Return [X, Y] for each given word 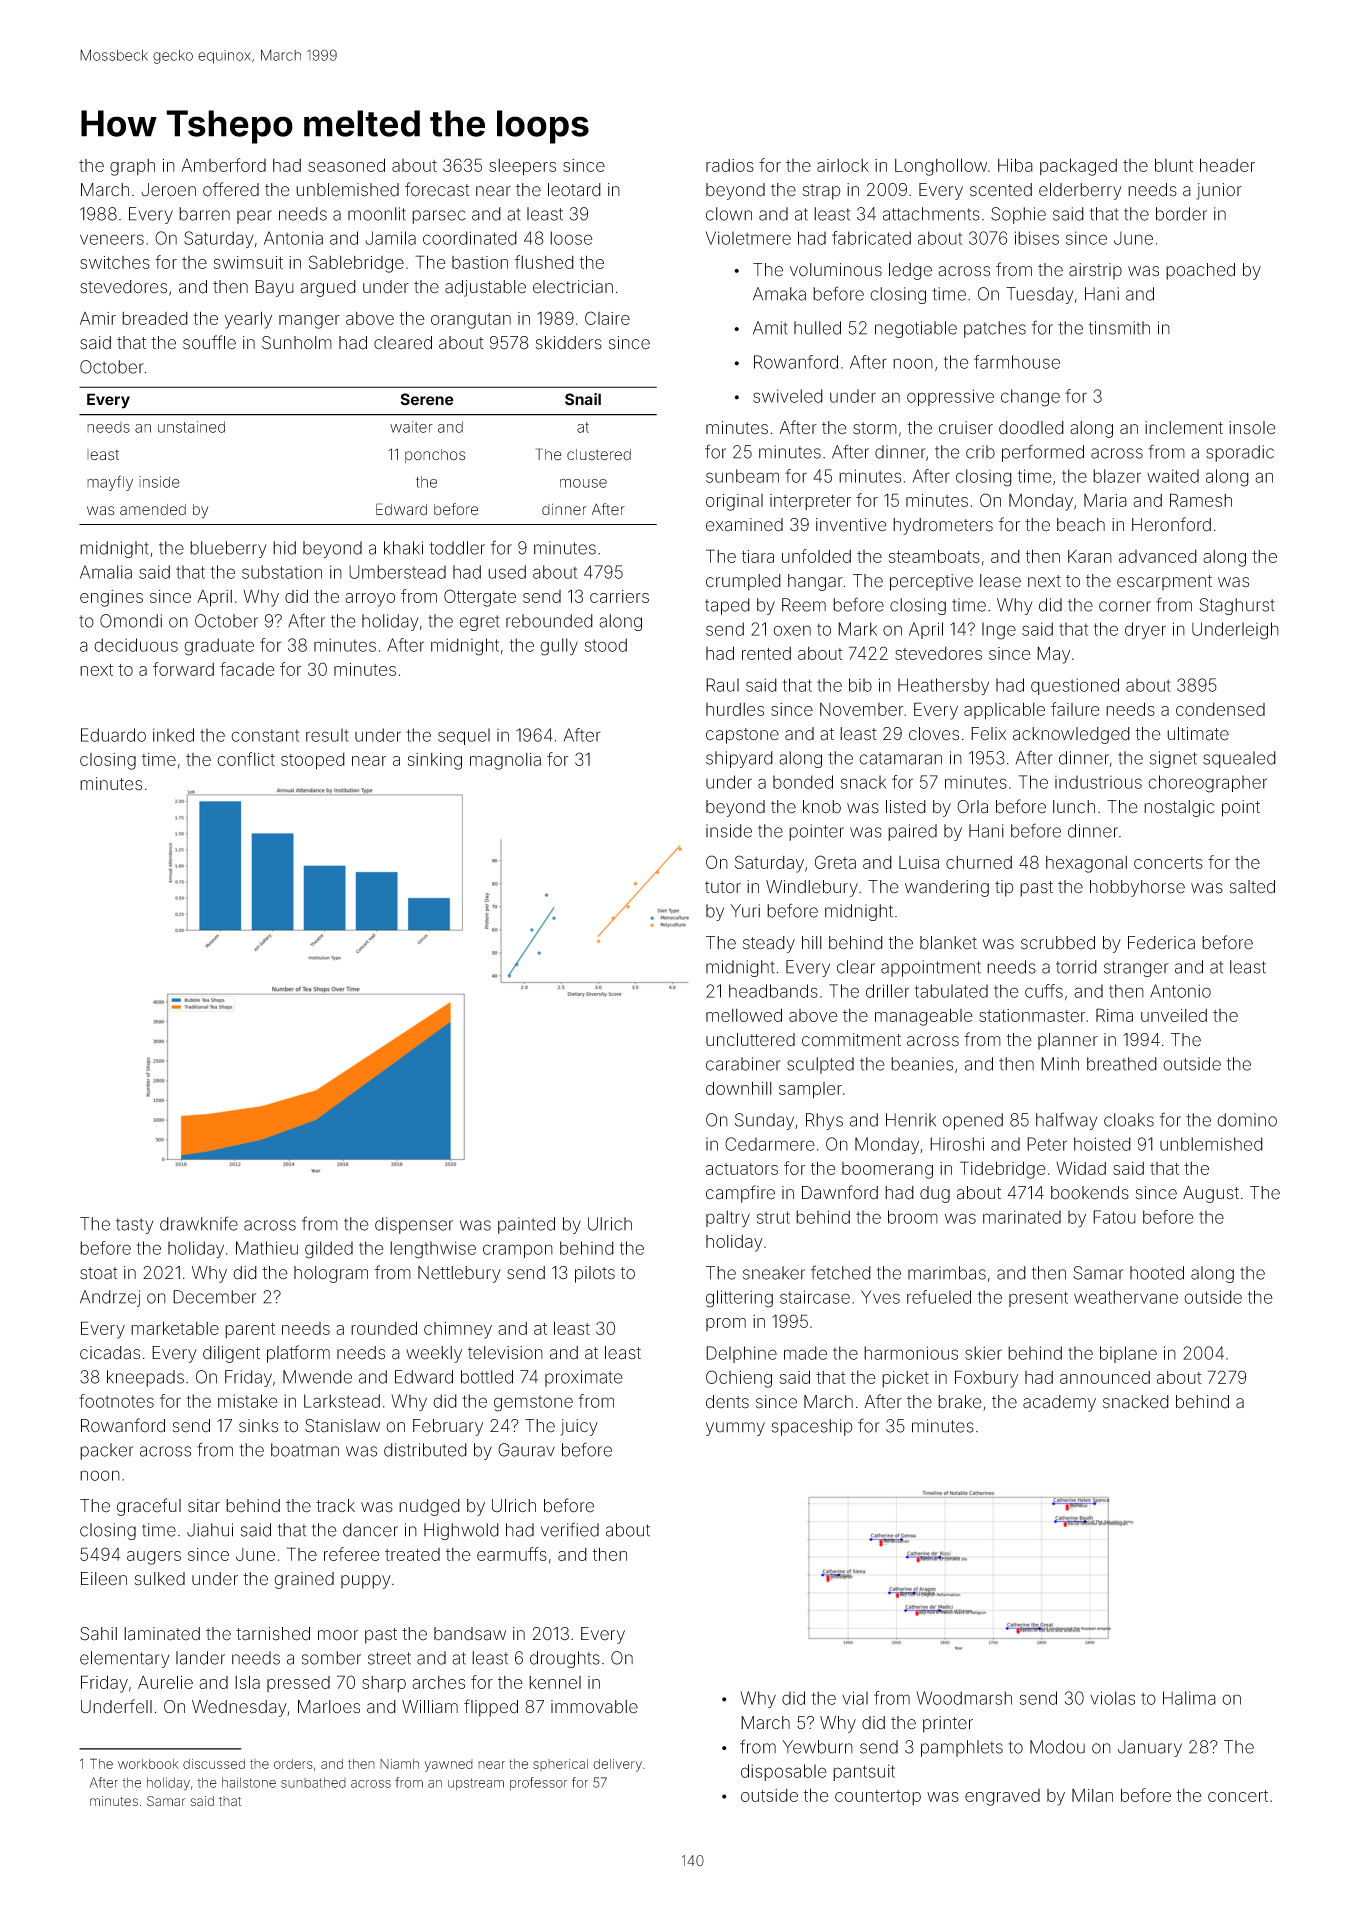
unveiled [1174, 1015]
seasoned [346, 165]
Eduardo [113, 735]
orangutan [471, 321]
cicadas [110, 1353]
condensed [1220, 709]
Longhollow [941, 167]
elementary [125, 1659]
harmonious [911, 1353]
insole [1252, 428]
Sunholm [297, 343]
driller [887, 991]
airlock [843, 165]
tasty [135, 1226]
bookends [1090, 1193]
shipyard [739, 759]
